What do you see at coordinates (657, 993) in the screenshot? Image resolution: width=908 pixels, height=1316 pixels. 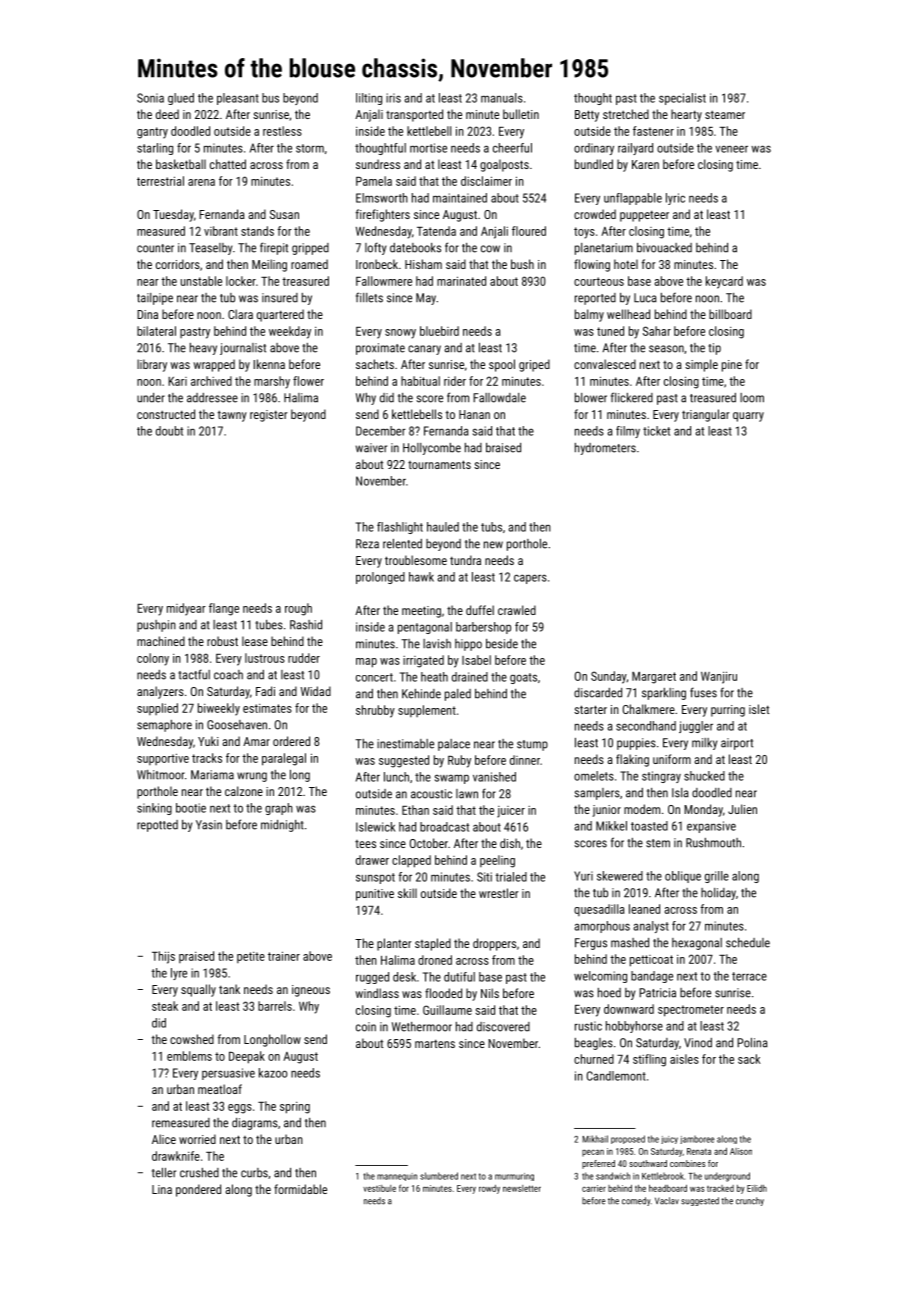 I see `Patricia` at bounding box center [657, 993].
